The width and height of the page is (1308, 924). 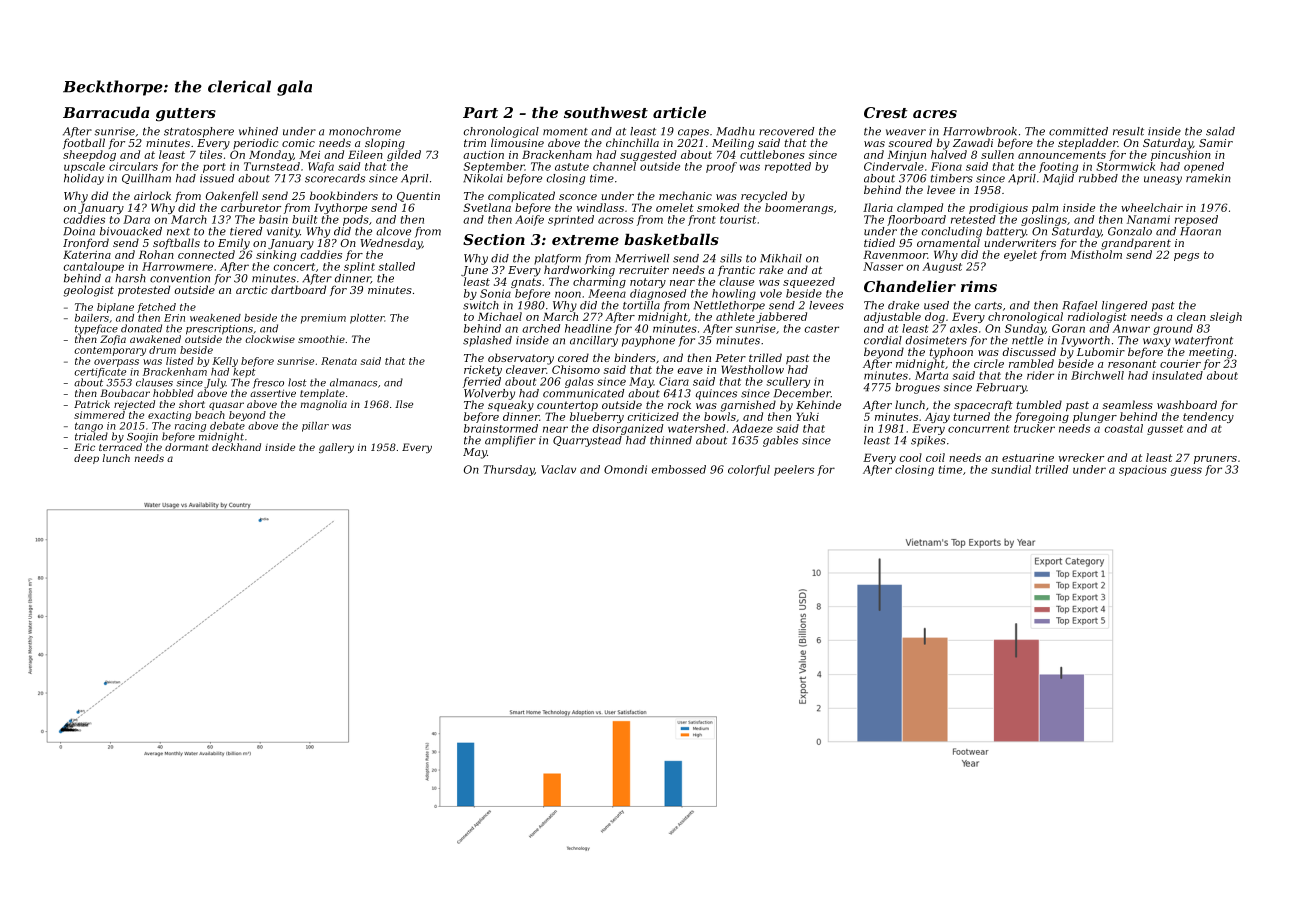 I want to click on wheelchair, so click(x=1152, y=207).
